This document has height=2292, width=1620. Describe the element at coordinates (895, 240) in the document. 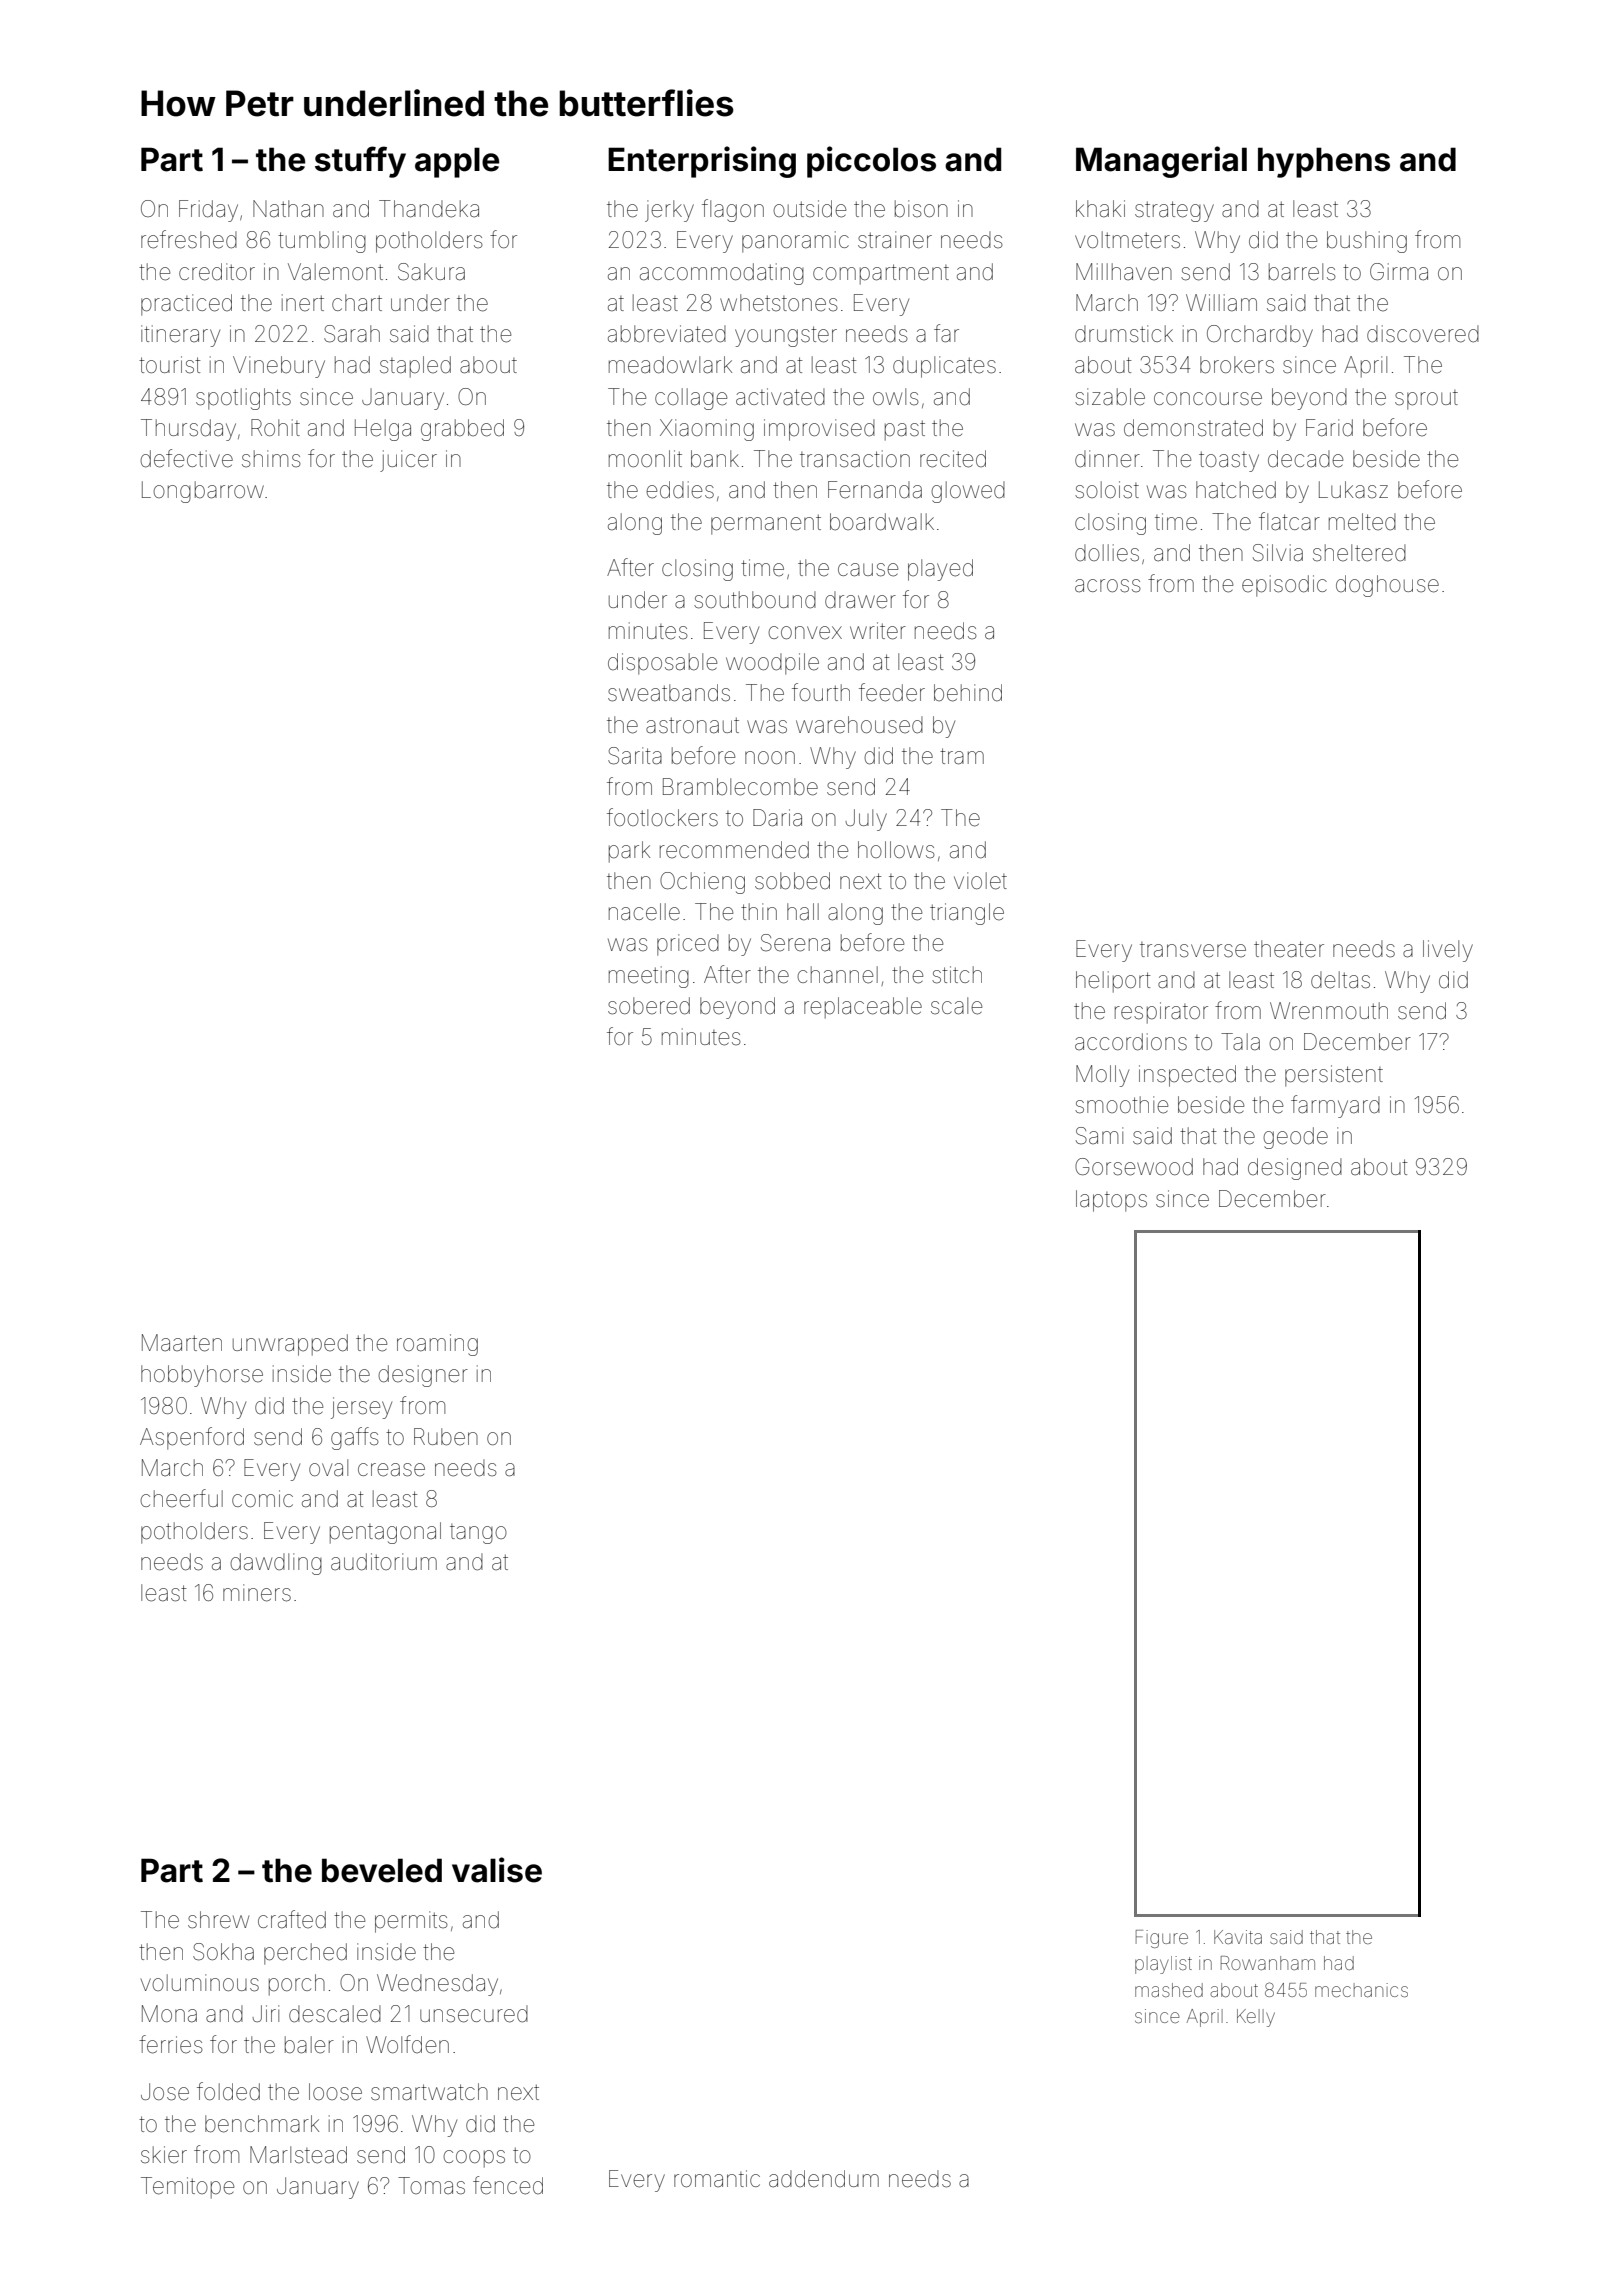

I see `strainer` at that location.
